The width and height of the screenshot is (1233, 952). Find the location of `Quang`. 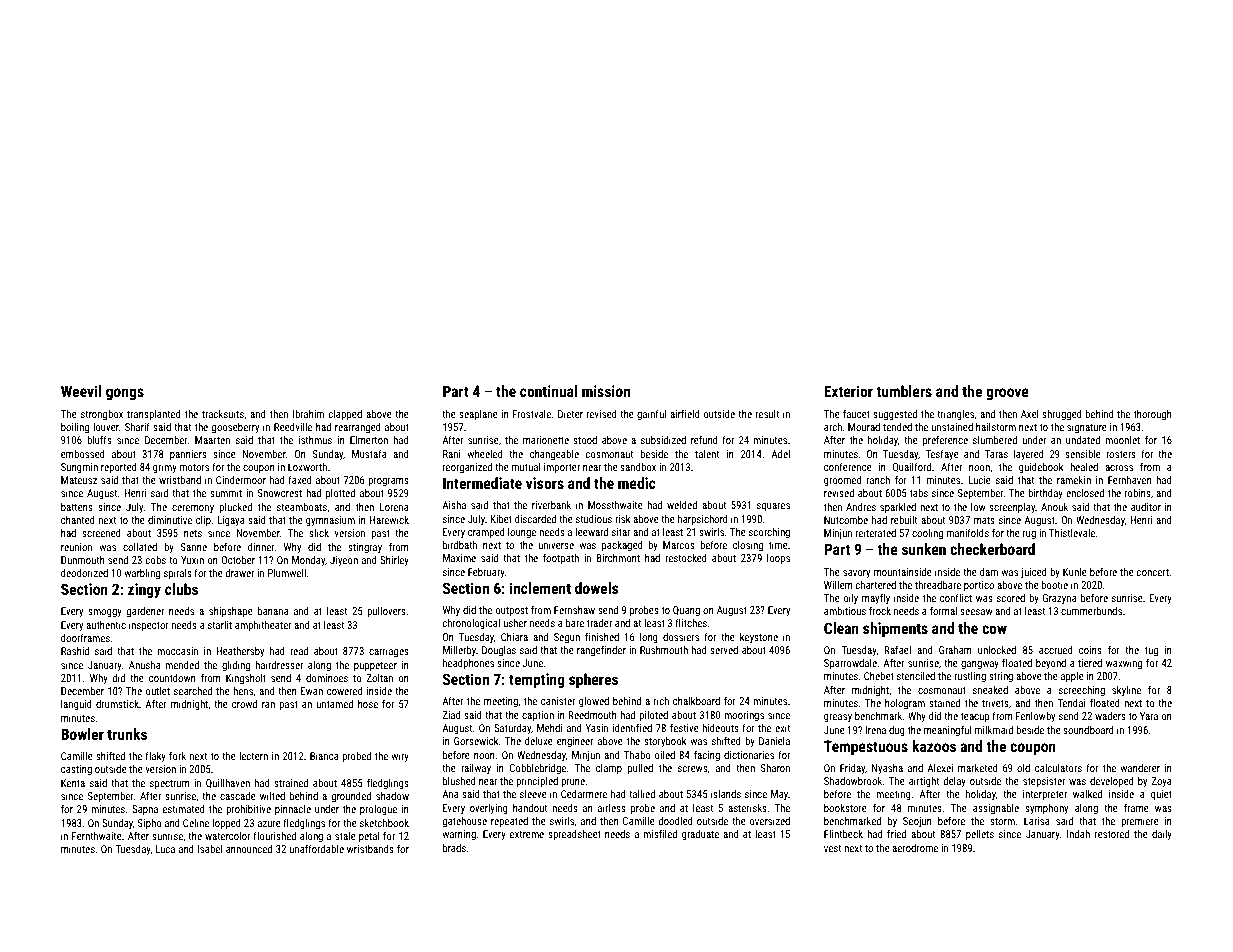

Quang is located at coordinates (686, 611).
